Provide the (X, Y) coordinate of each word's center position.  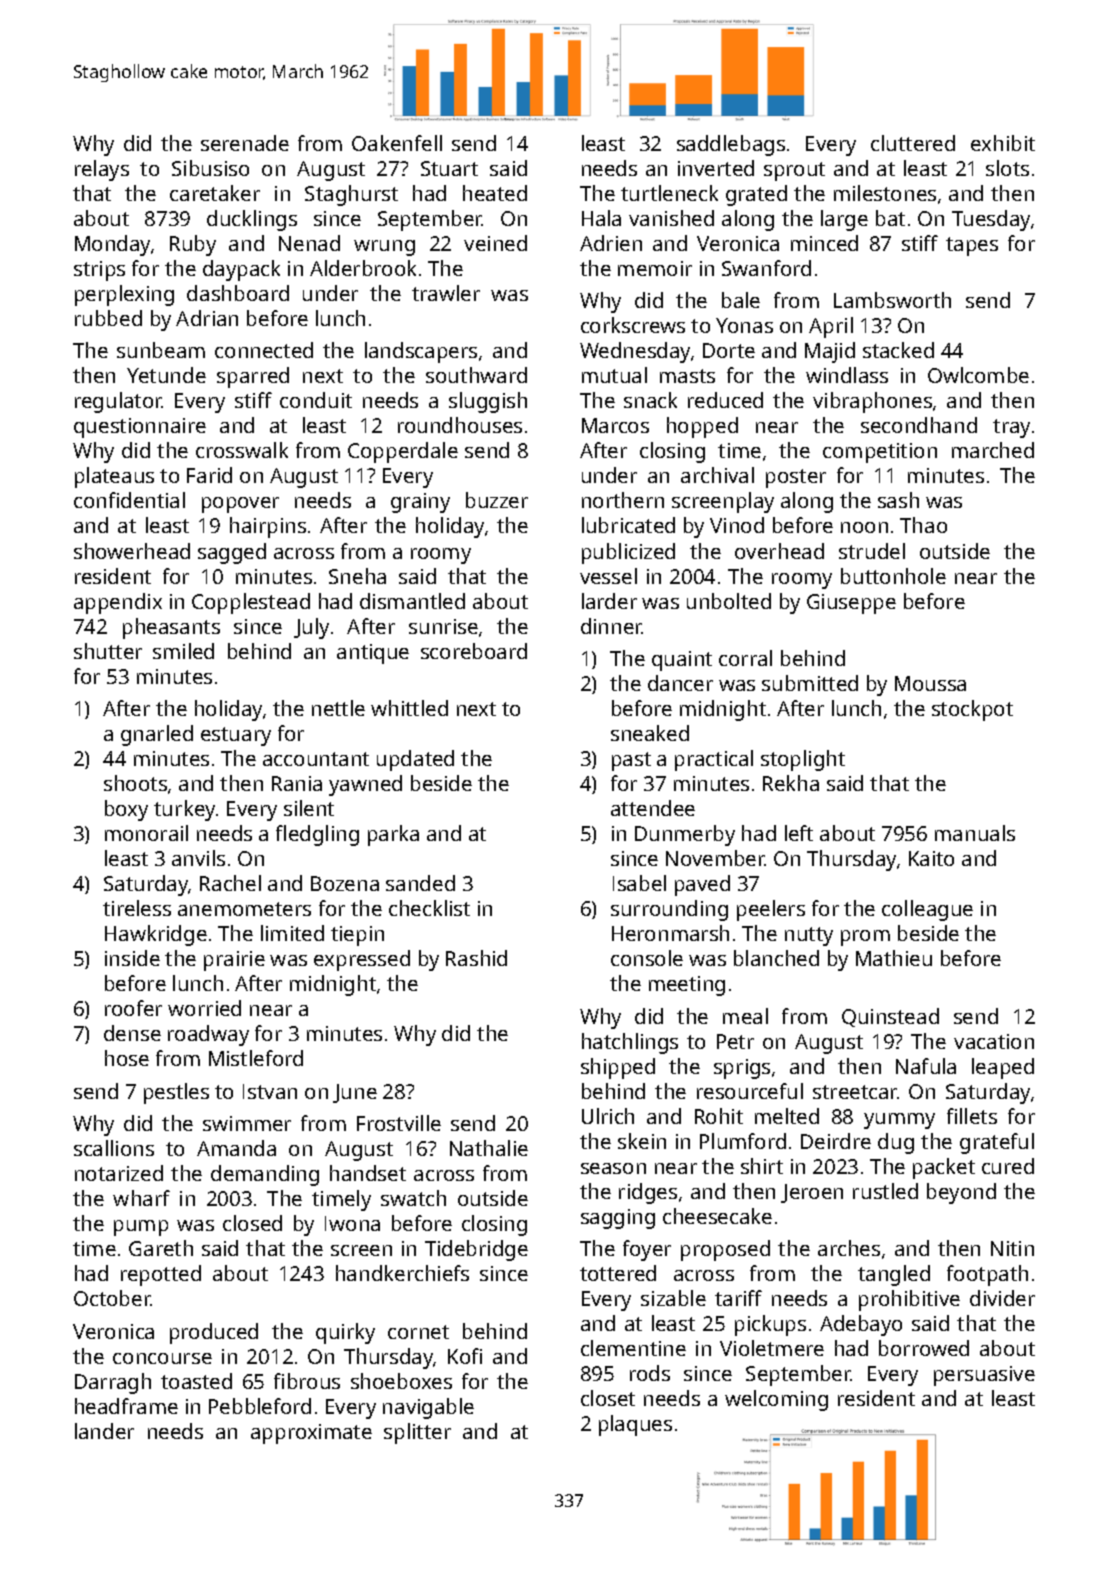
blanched (776, 958)
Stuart (449, 168)
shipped (618, 1068)
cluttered (913, 143)
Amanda (236, 1148)
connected (264, 350)
